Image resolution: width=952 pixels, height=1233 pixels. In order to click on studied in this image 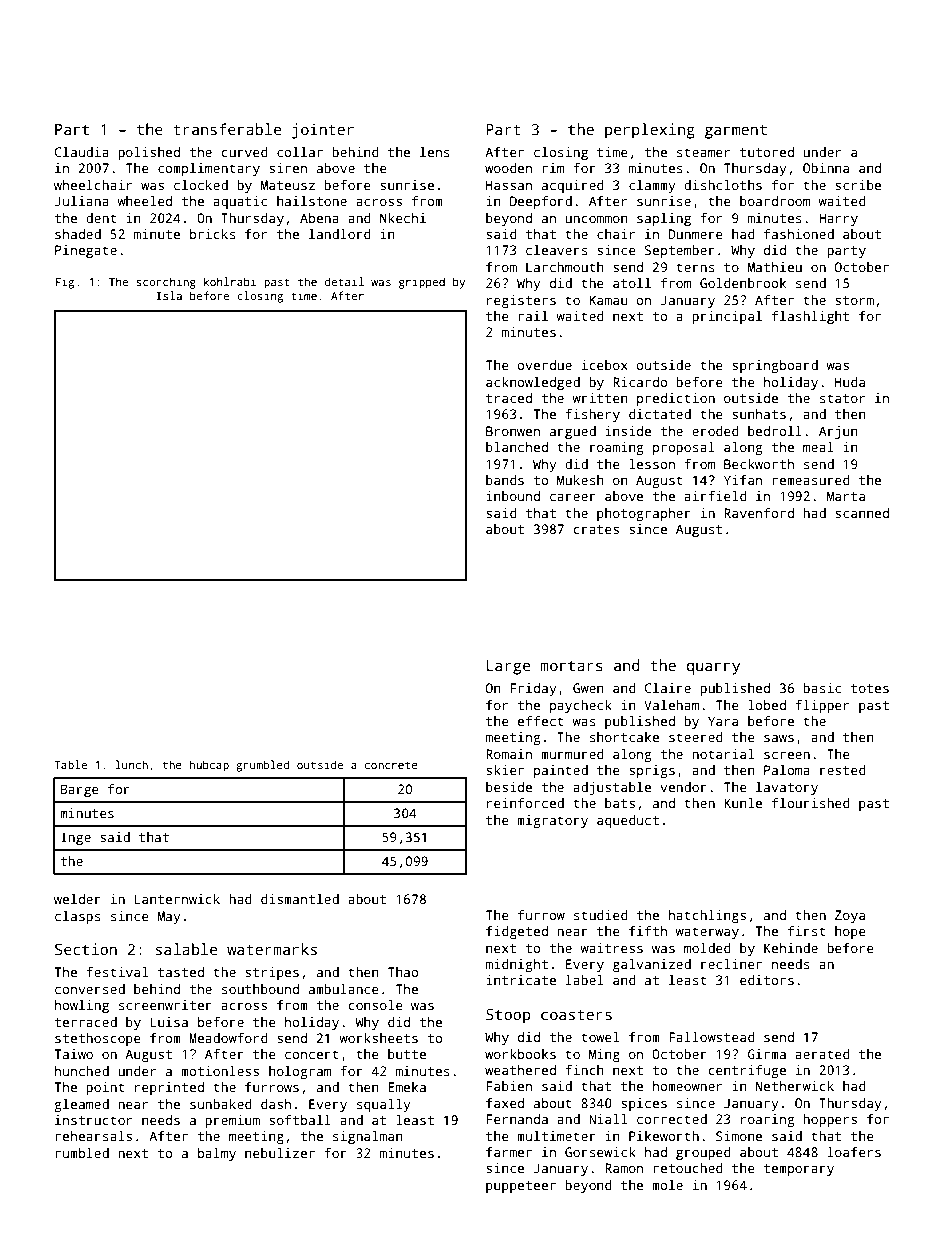, I will do `click(601, 915)`.
